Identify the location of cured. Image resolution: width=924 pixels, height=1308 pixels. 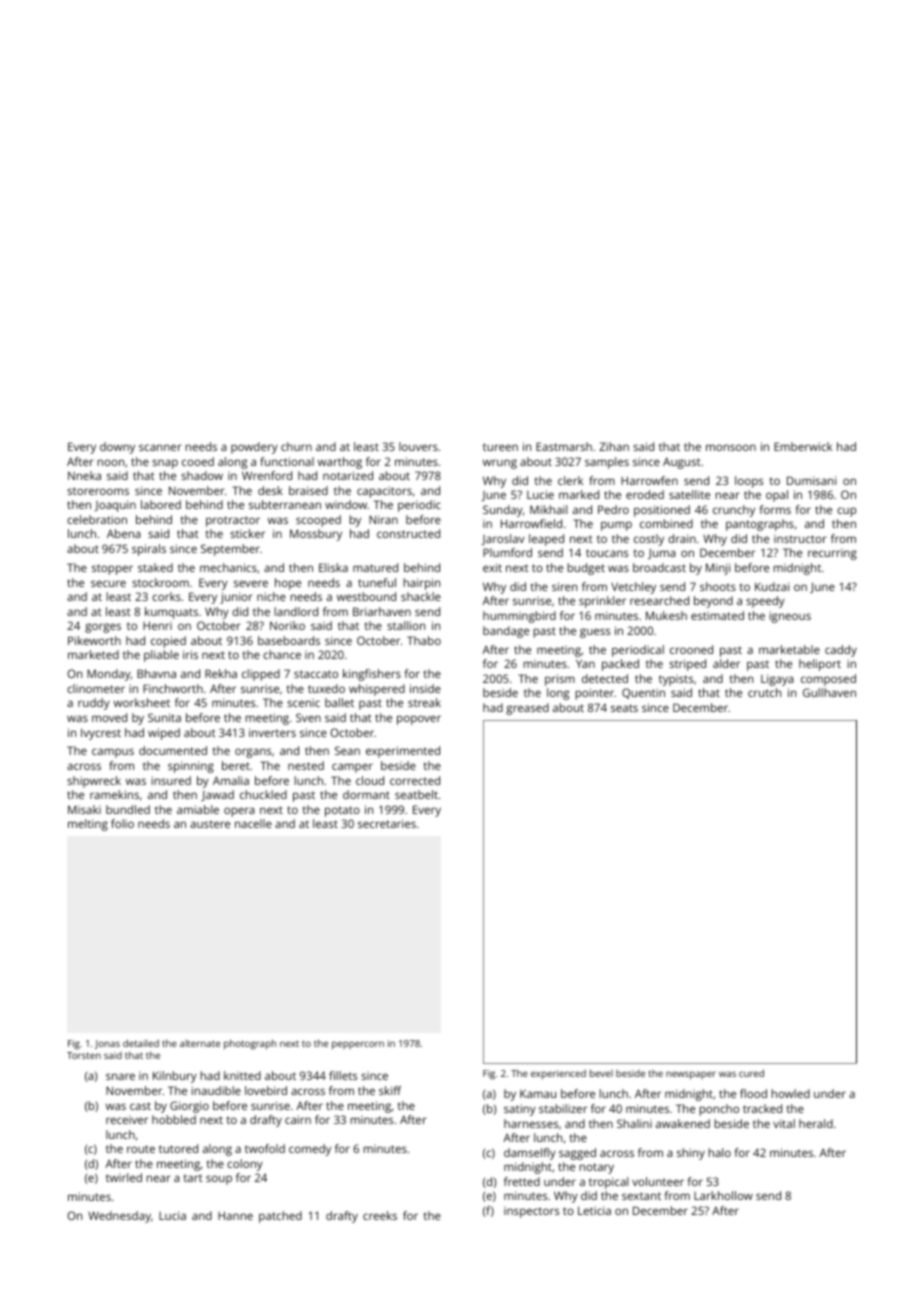
(751, 1073).
